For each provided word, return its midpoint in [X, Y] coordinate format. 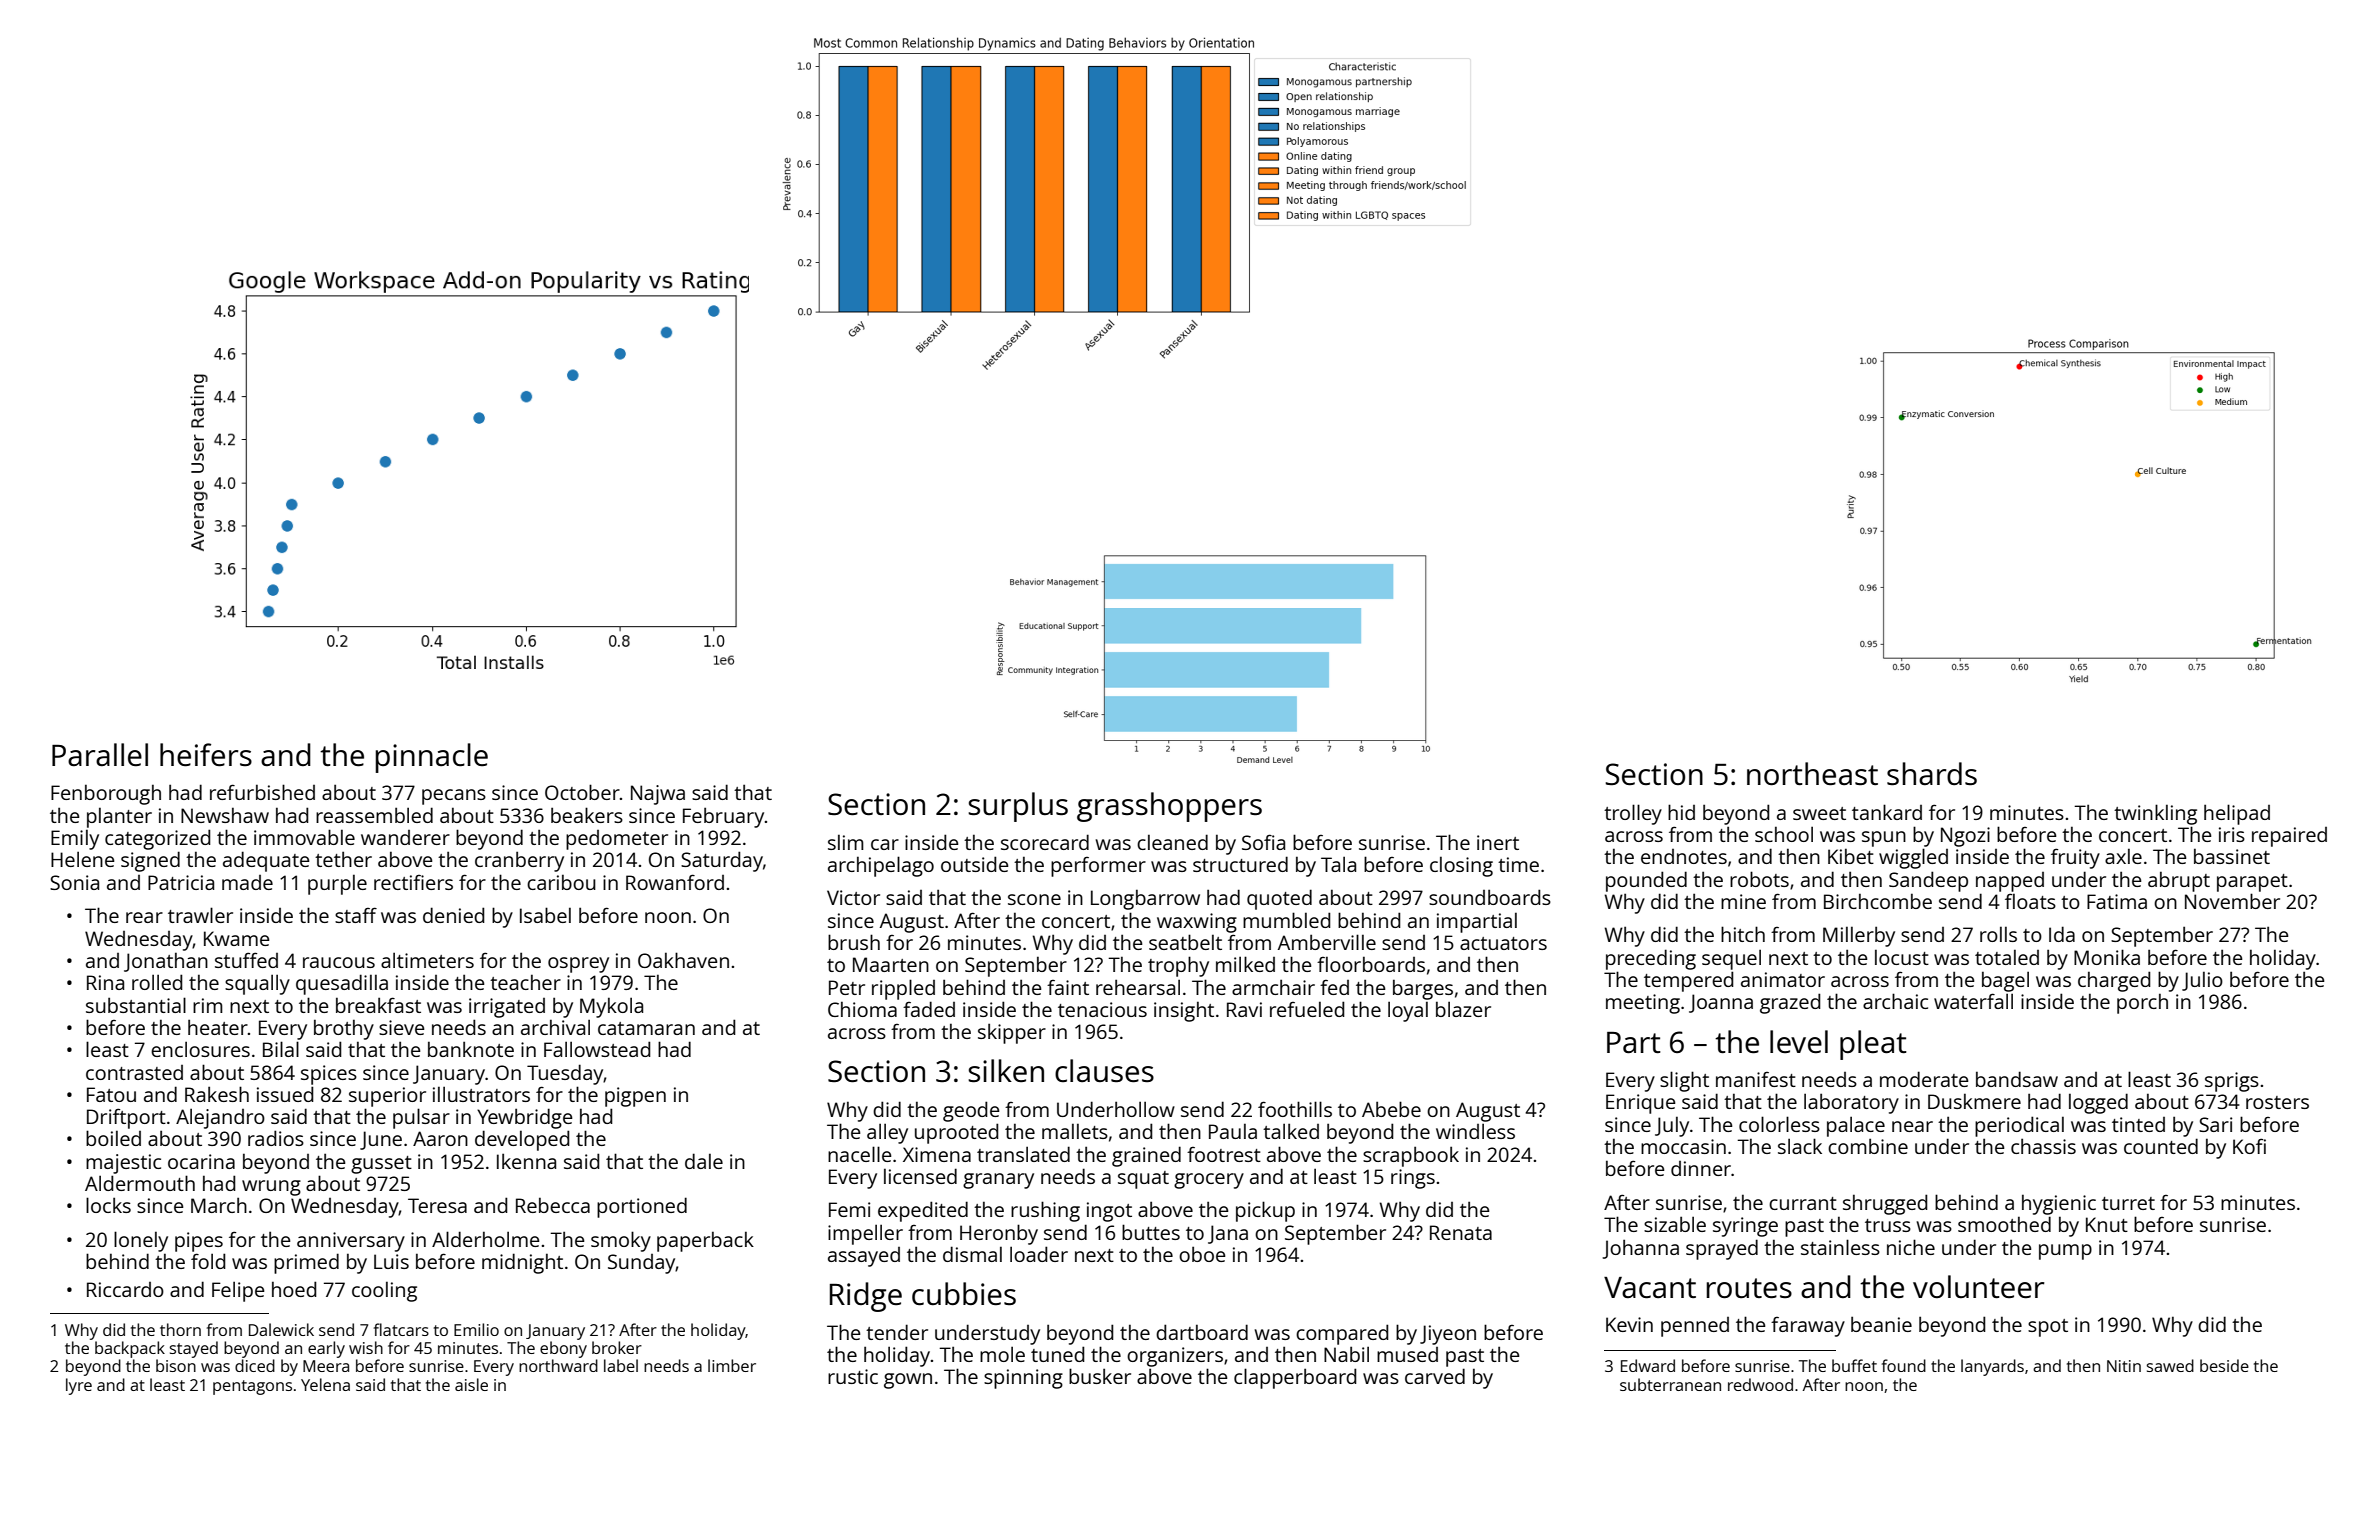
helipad [2237, 814]
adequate [266, 861]
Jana [1228, 1234]
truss [1888, 1225]
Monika [2107, 957]
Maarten [891, 964]
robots [1759, 879]
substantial [136, 1005]
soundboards [1490, 897]
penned [1695, 1327]
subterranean [1670, 1384]
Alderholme [486, 1239]
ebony [563, 1349]
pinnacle [431, 758]
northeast [1812, 774]
